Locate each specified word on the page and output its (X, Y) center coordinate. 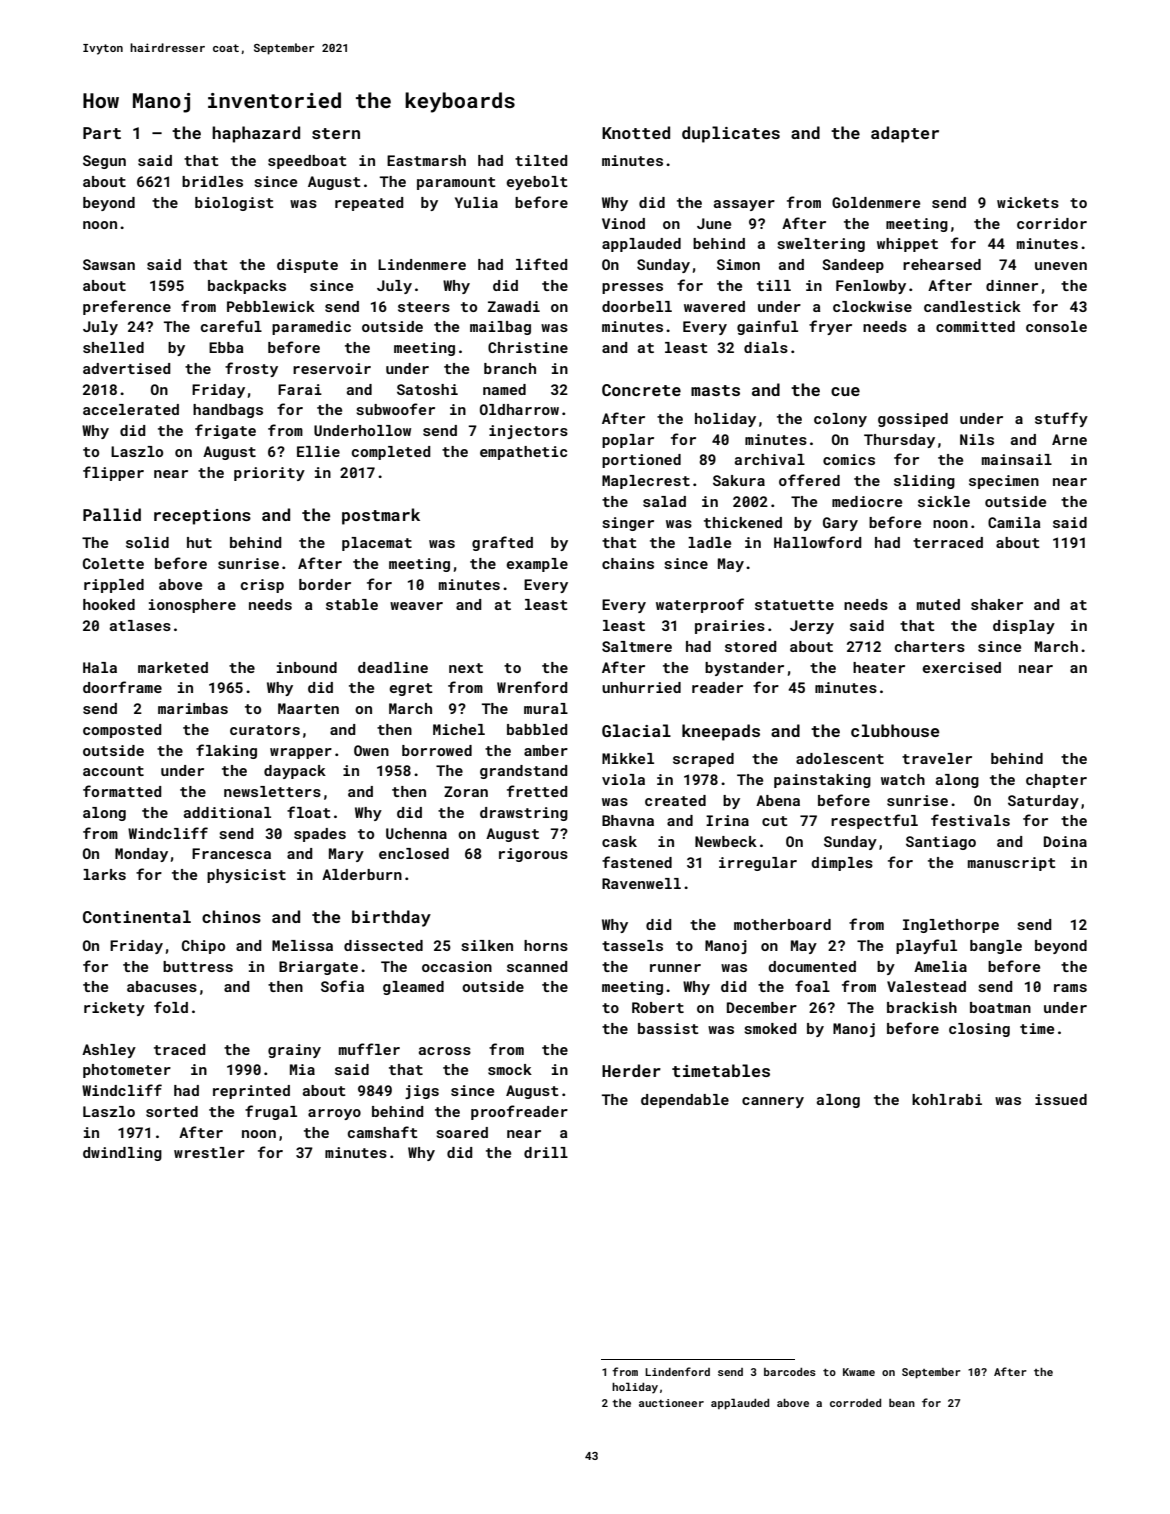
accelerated (131, 409)
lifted (541, 264)
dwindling (122, 1154)
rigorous (533, 855)
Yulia (476, 202)
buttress (198, 966)
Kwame (859, 1372)
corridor (1052, 223)
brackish (922, 1007)
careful (231, 326)
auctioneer (671, 1403)
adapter (905, 134)
